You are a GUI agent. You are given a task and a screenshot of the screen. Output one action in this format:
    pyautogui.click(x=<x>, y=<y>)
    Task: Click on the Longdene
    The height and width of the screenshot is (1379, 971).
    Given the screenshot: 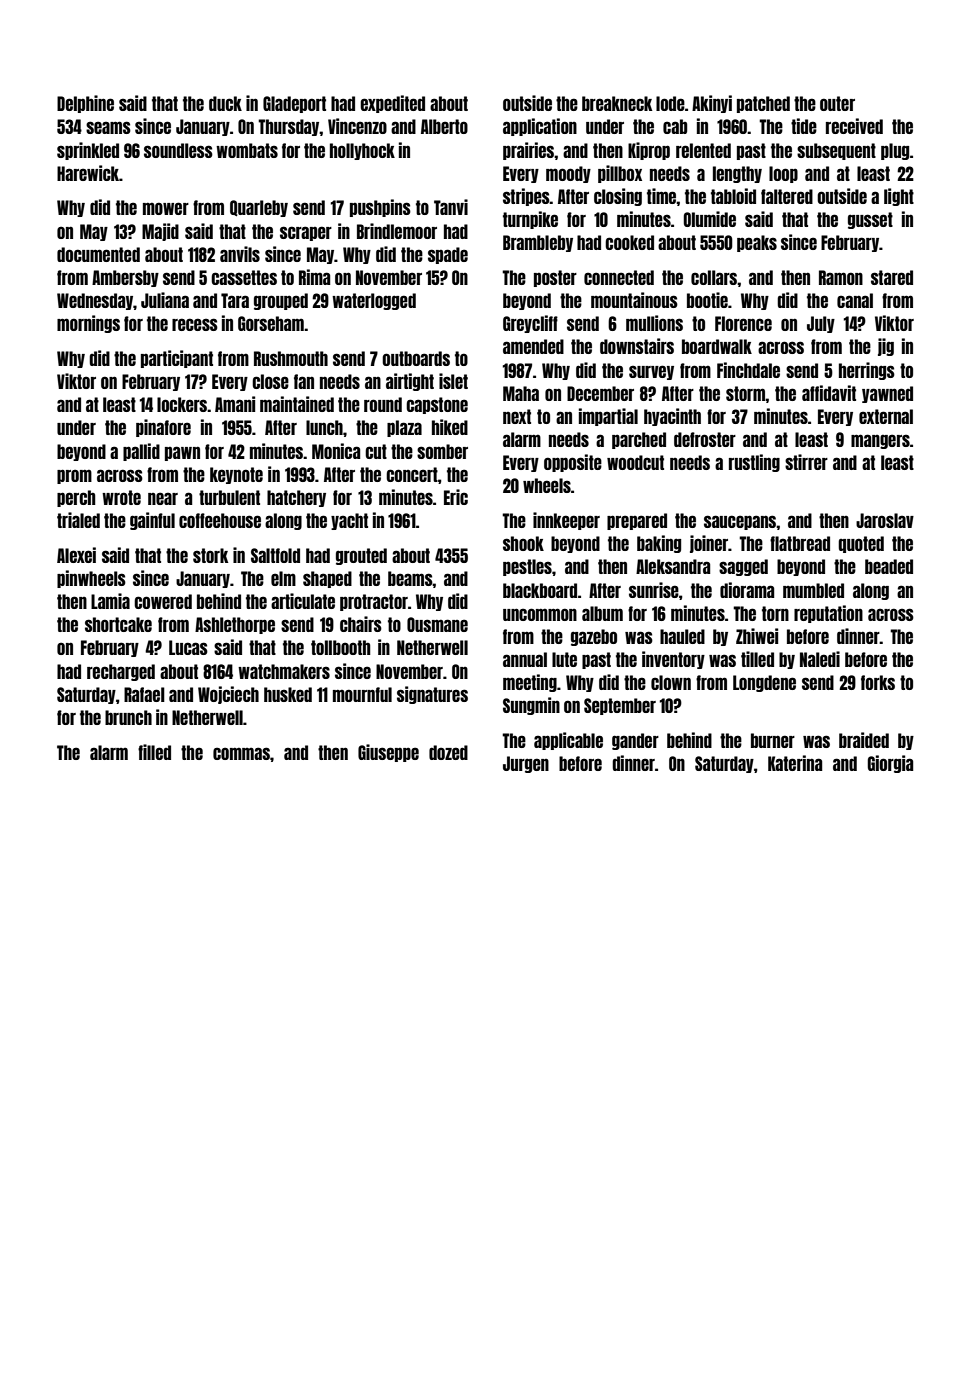 What is the action you would take?
    pyautogui.click(x=764, y=683)
